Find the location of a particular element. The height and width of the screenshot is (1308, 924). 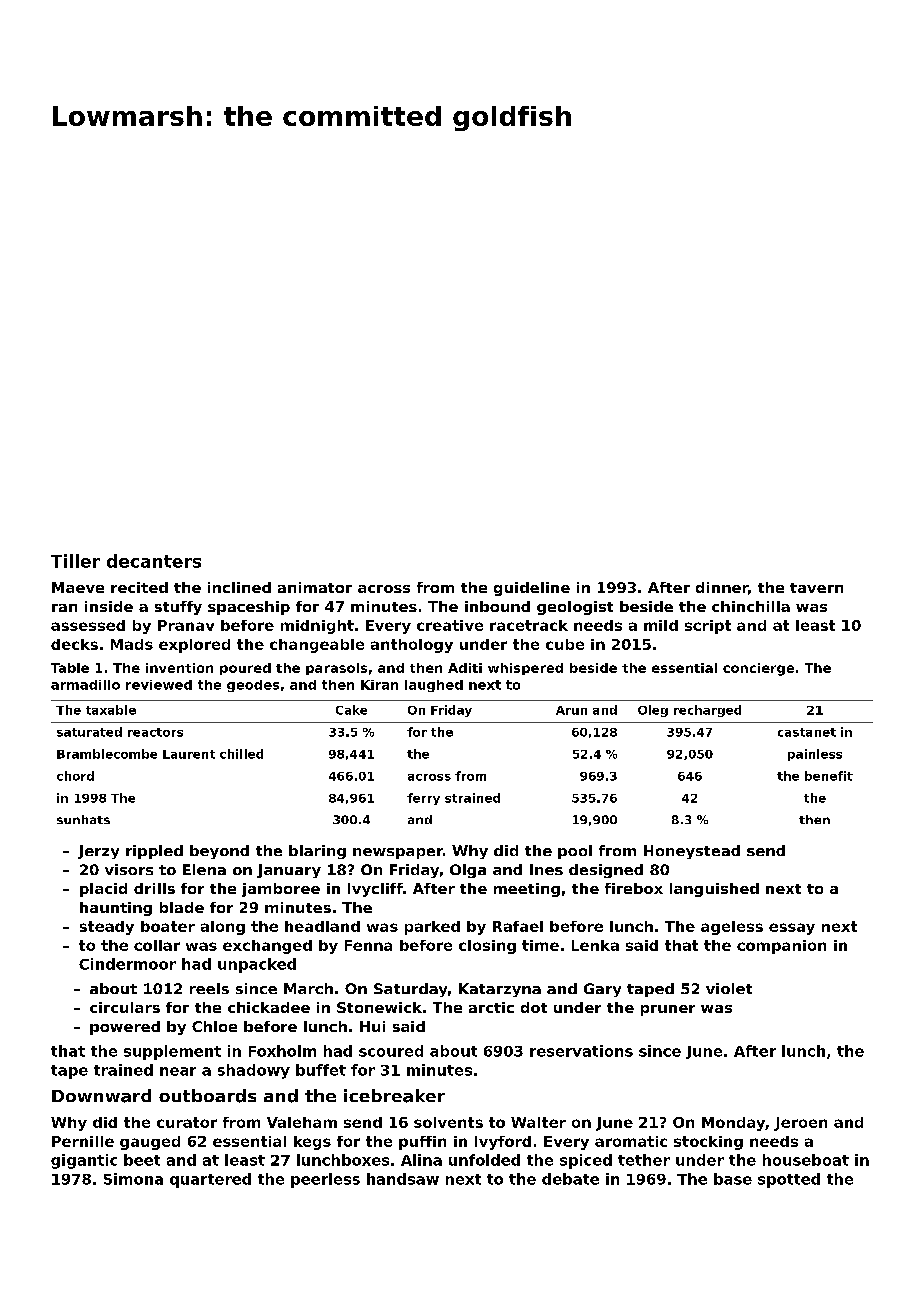

Rafael is located at coordinates (518, 926).
